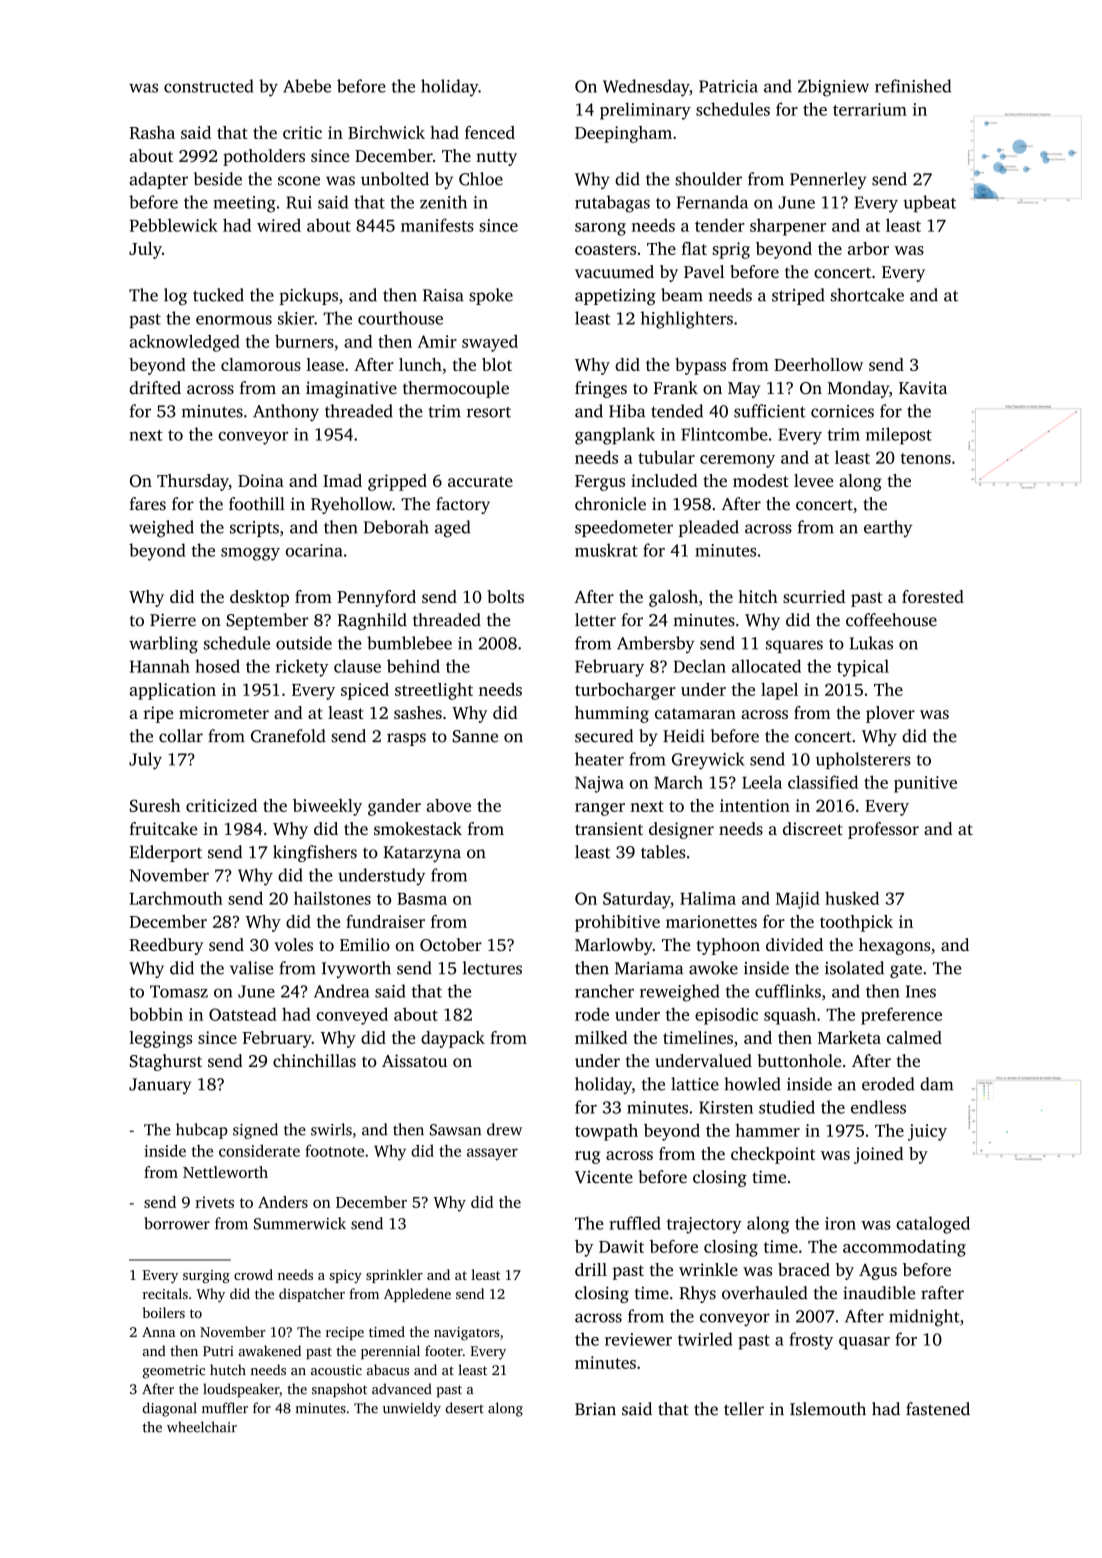 The height and width of the page is (1558, 1102). I want to click on Larchmouth, so click(176, 898).
